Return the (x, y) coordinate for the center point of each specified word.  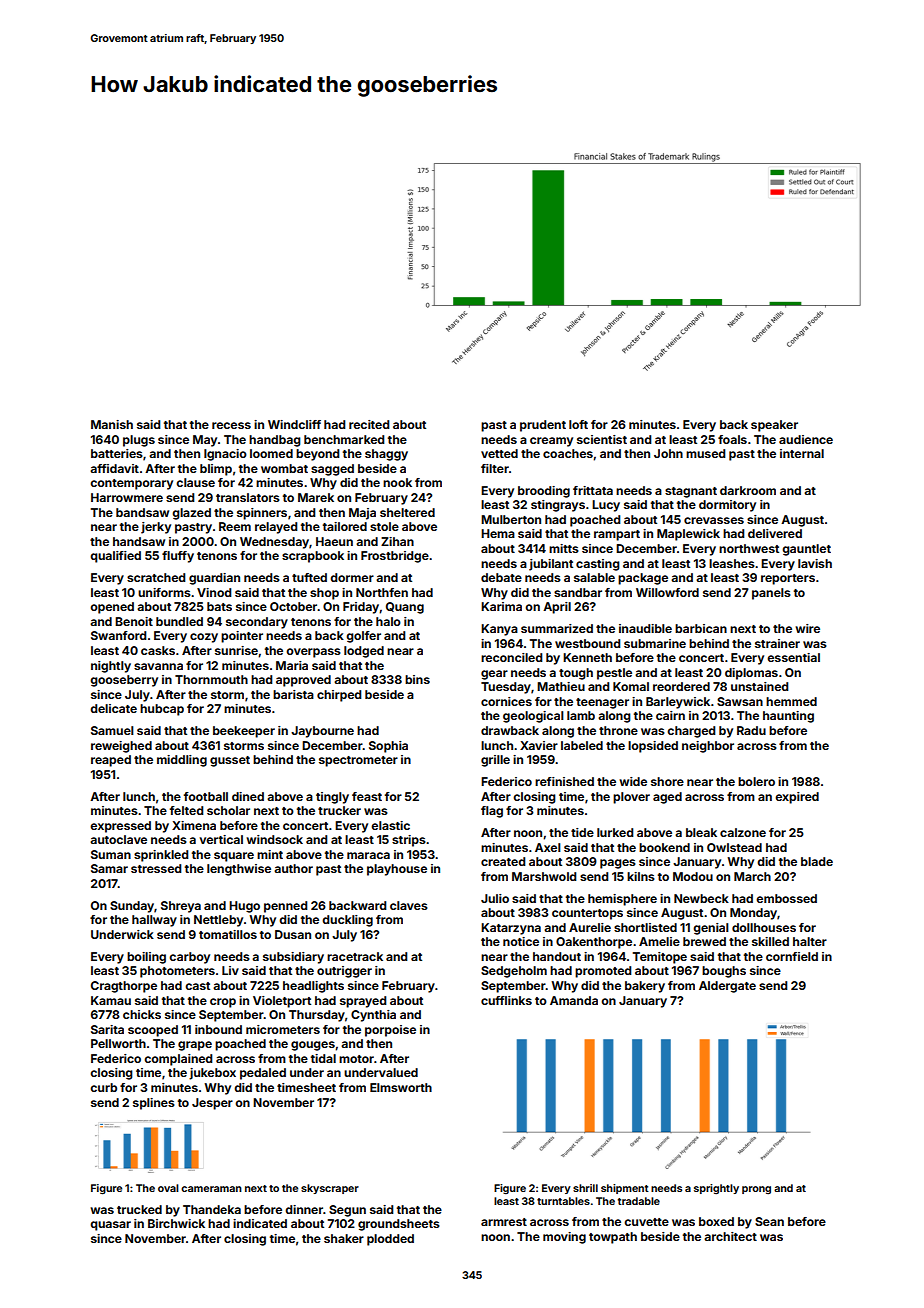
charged (691, 732)
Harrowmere (127, 497)
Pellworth (118, 1043)
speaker (774, 426)
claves (409, 905)
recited (369, 424)
